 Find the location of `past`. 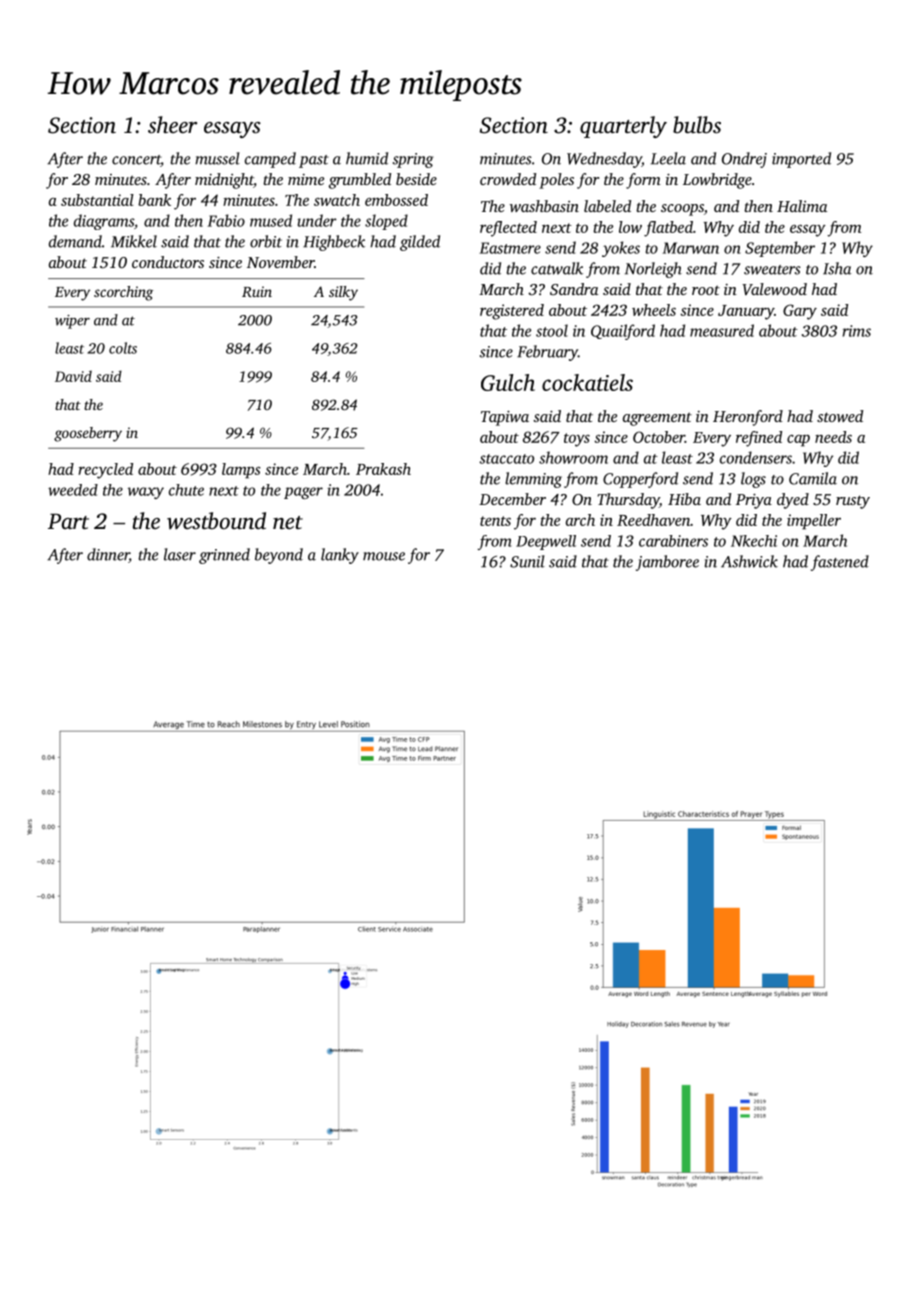

past is located at coordinates (314, 161).
